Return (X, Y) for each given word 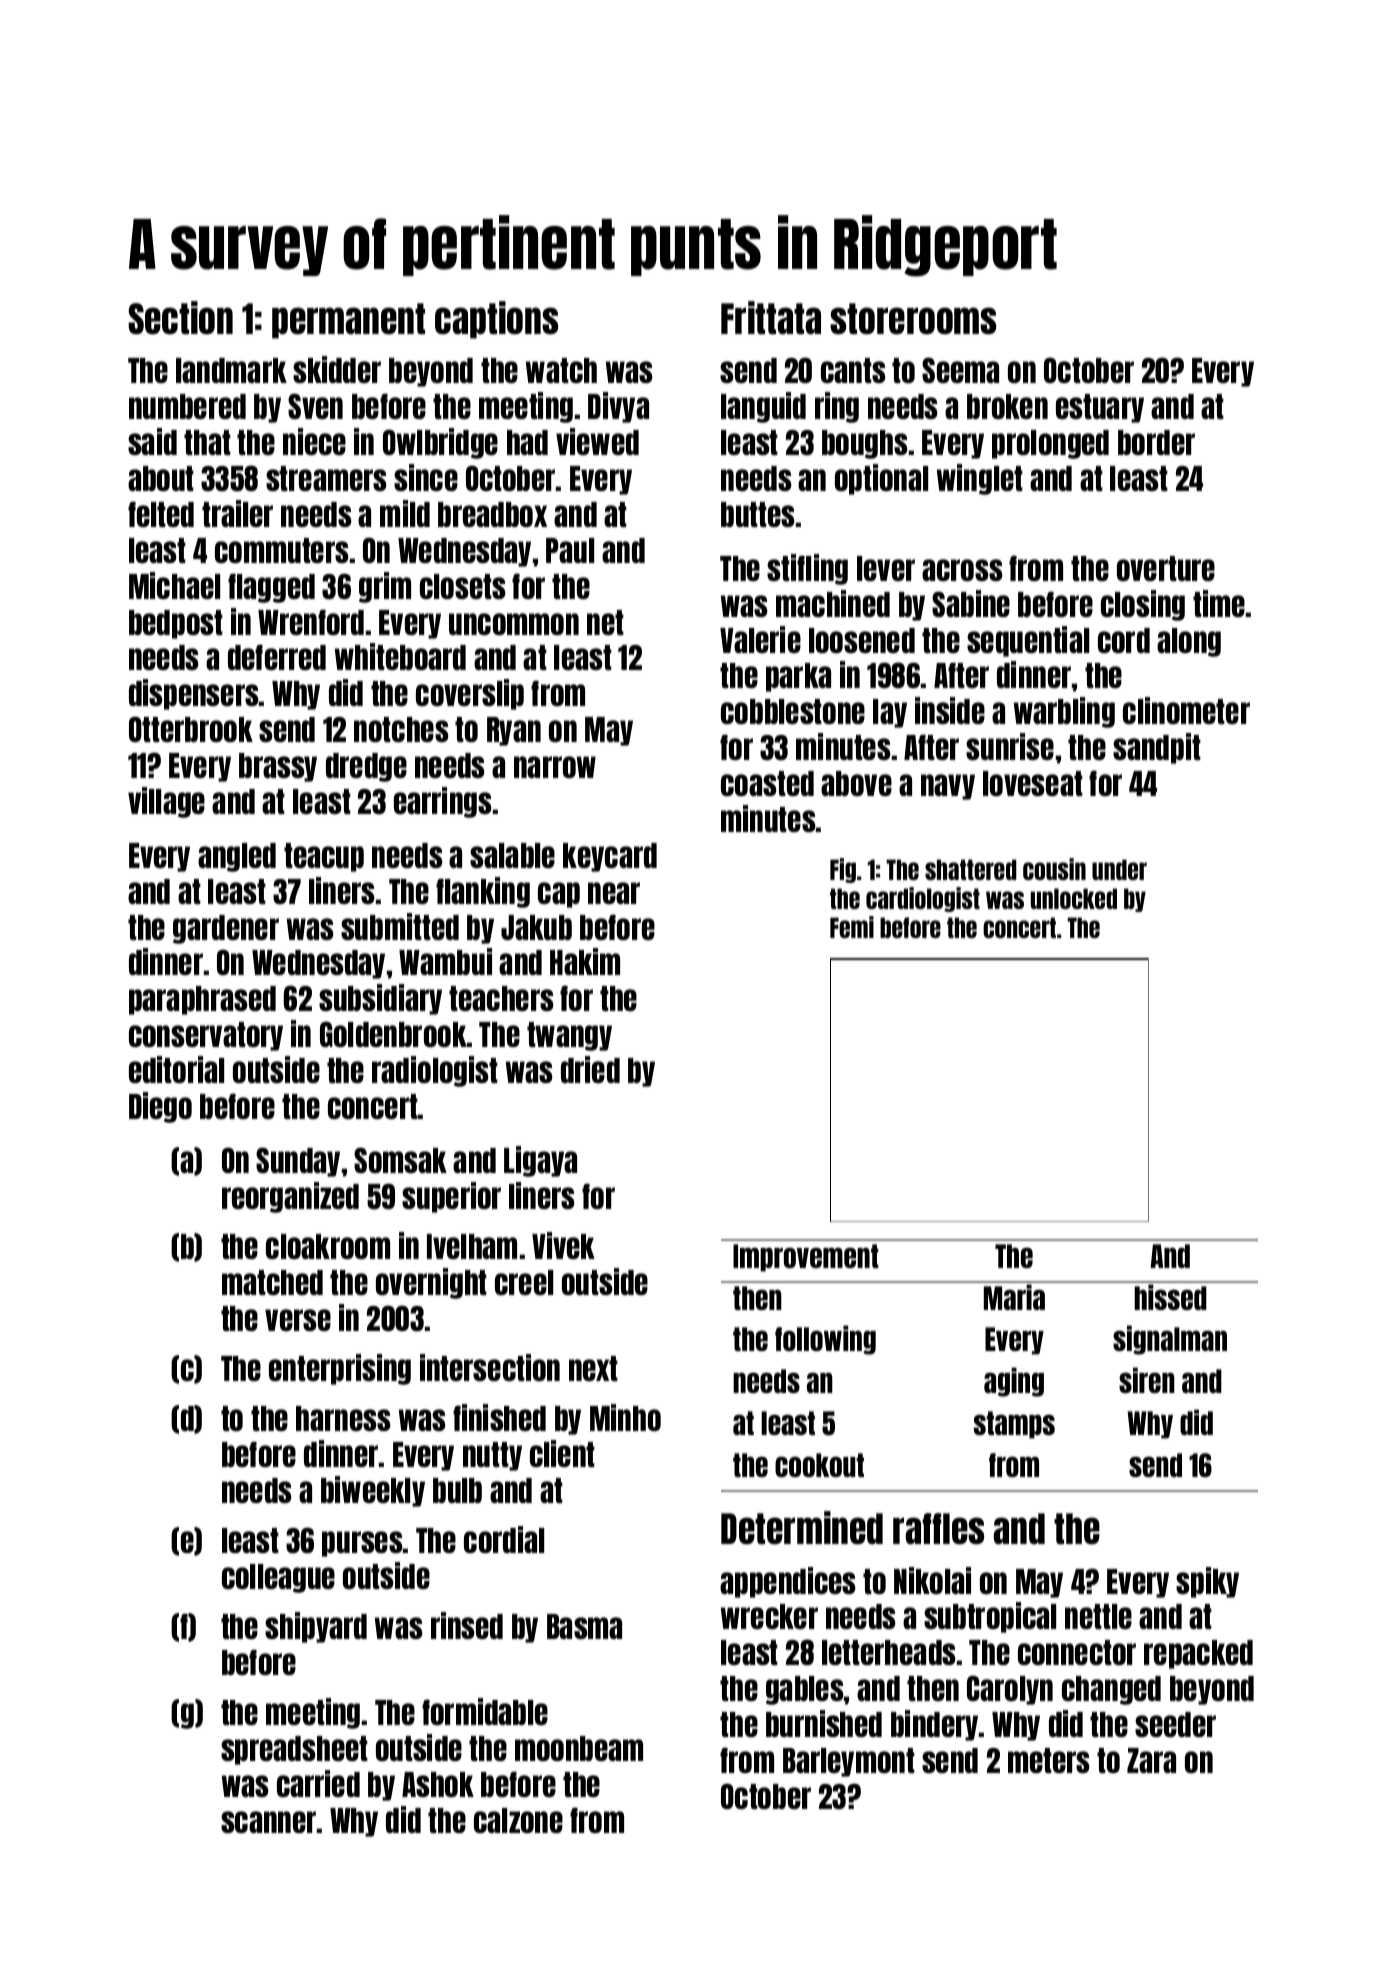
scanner (268, 1822)
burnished (824, 1723)
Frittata (771, 318)
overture (1166, 568)
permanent (348, 321)
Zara (1151, 1760)
